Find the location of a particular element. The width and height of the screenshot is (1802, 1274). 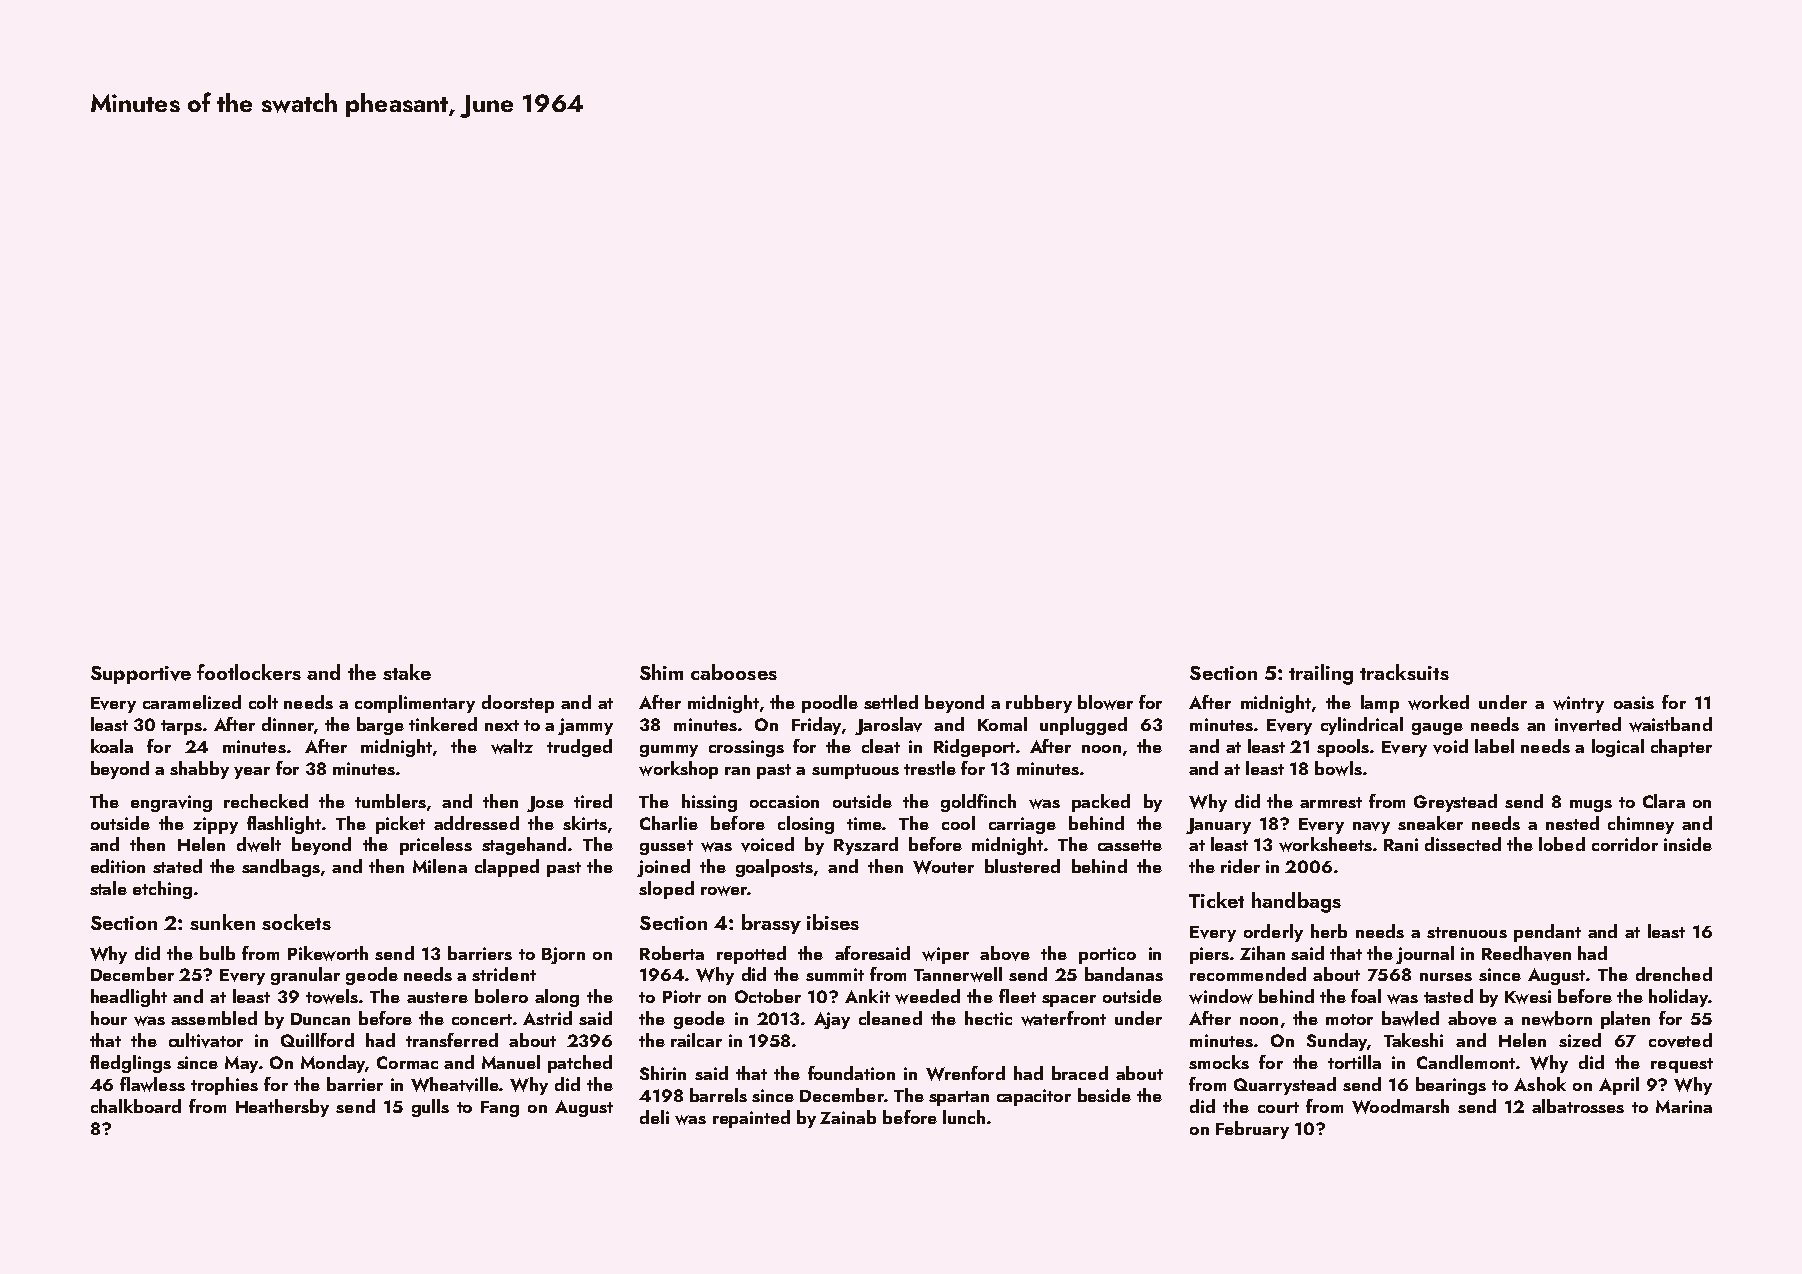

label is located at coordinates (1494, 746).
